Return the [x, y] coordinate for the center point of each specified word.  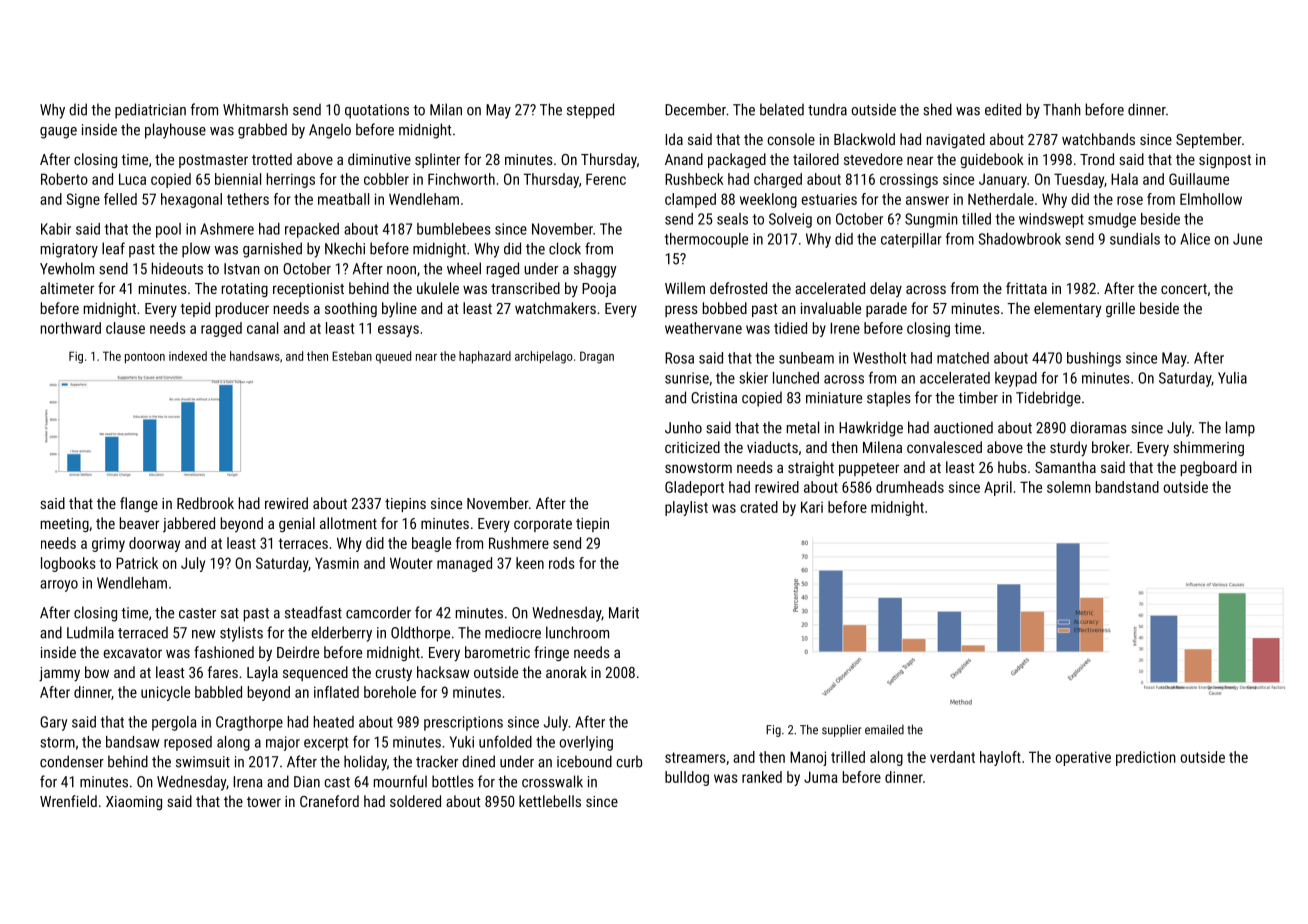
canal [262, 328]
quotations [377, 111]
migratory [69, 250]
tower [264, 802]
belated [782, 109]
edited [1003, 109]
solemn [1069, 487]
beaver [139, 523]
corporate [543, 525]
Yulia [1232, 378]
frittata [1026, 288]
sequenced [315, 673]
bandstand [1127, 487]
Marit [624, 613]
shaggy [595, 270]
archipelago [544, 357]
